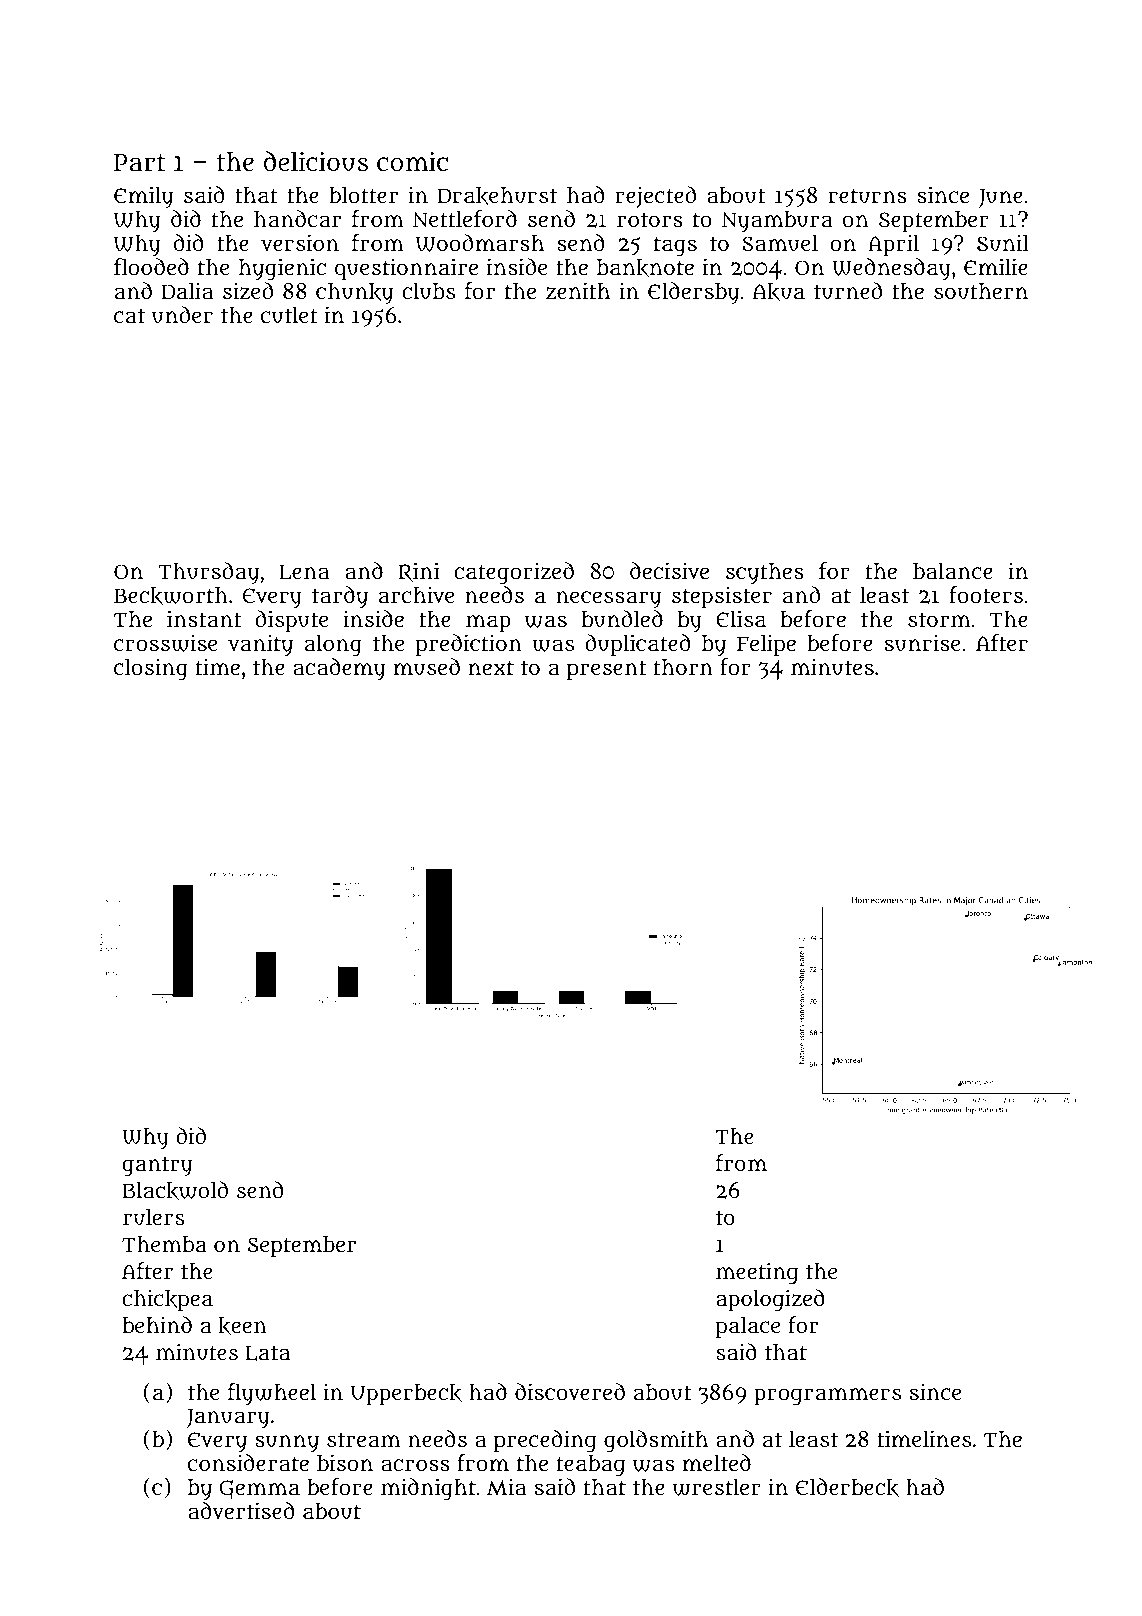 The width and height of the screenshot is (1142, 1616). I want to click on gantry, so click(157, 1166).
